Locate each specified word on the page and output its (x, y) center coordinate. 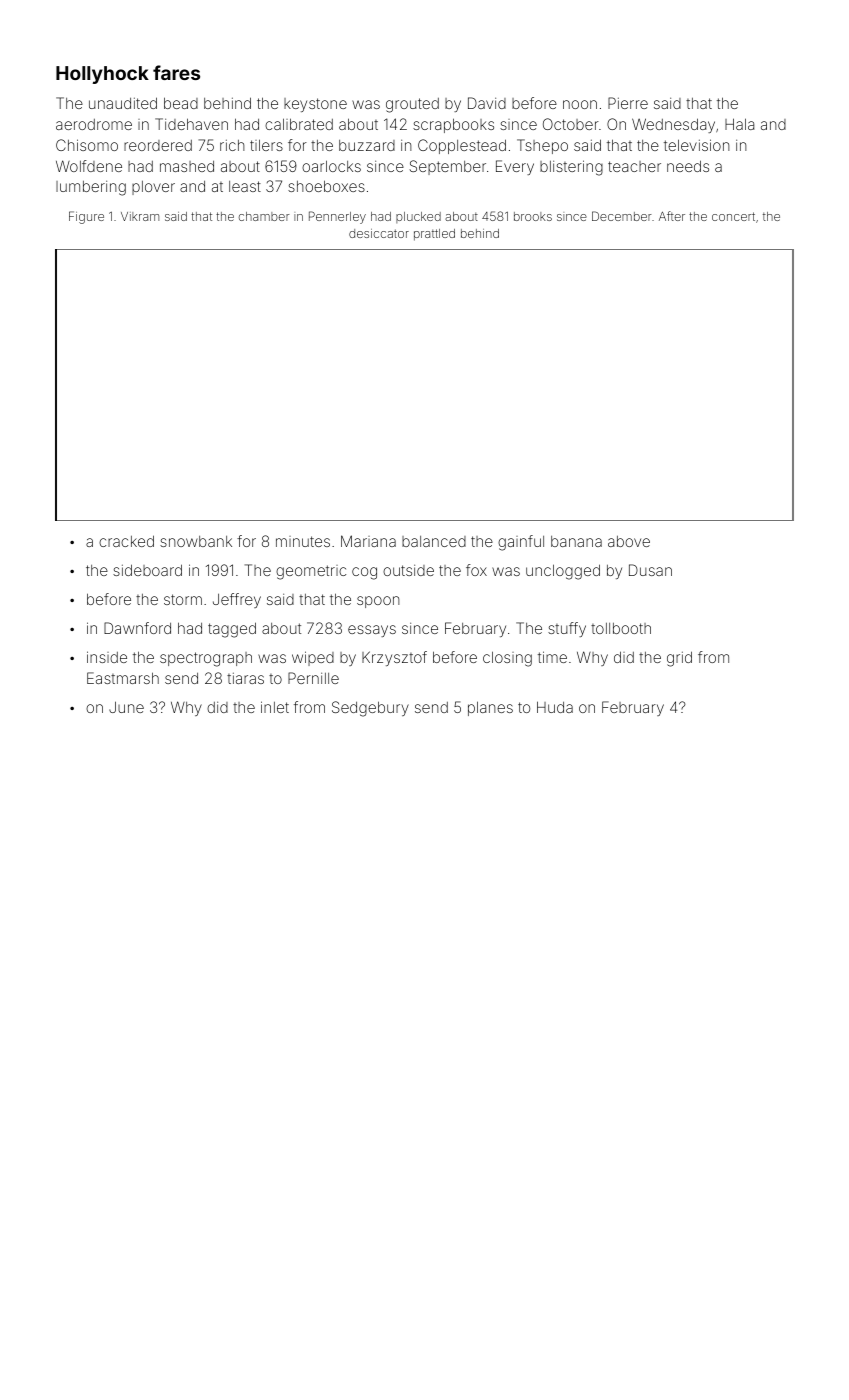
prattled (434, 235)
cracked (126, 541)
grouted (412, 105)
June (126, 707)
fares (176, 72)
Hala (739, 124)
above (629, 541)
